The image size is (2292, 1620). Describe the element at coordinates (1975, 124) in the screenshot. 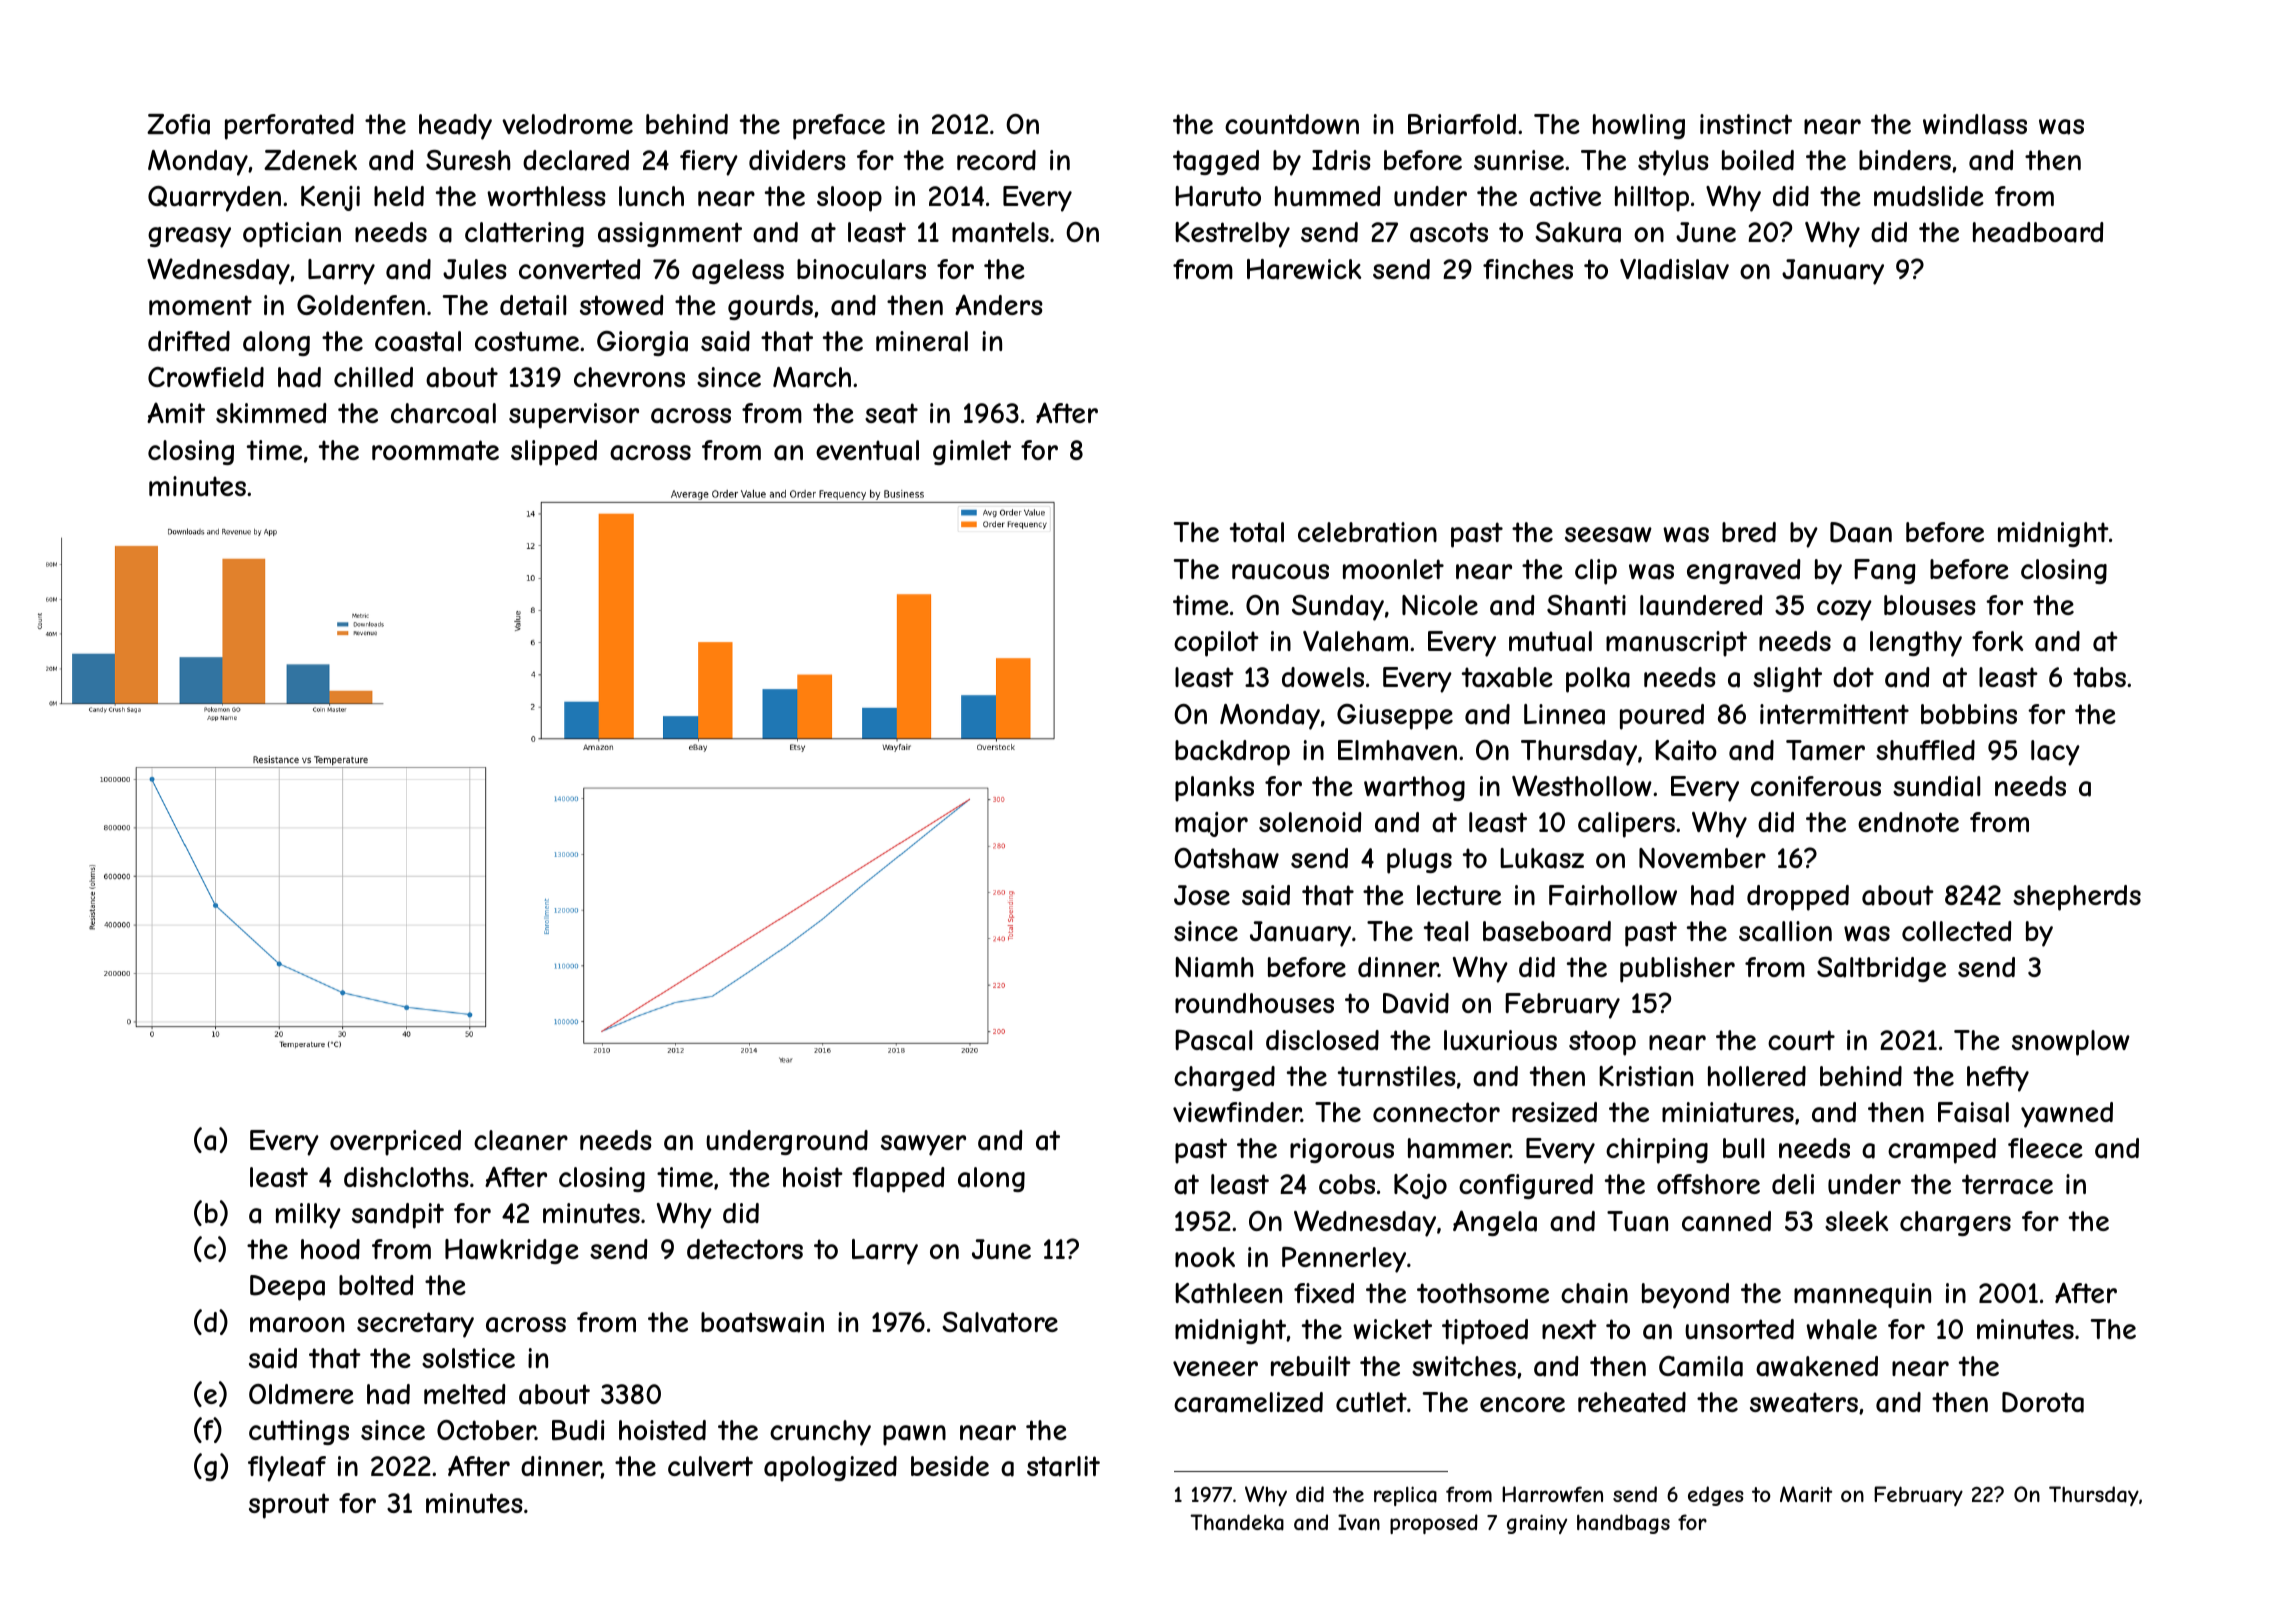

I see `windlass` at that location.
